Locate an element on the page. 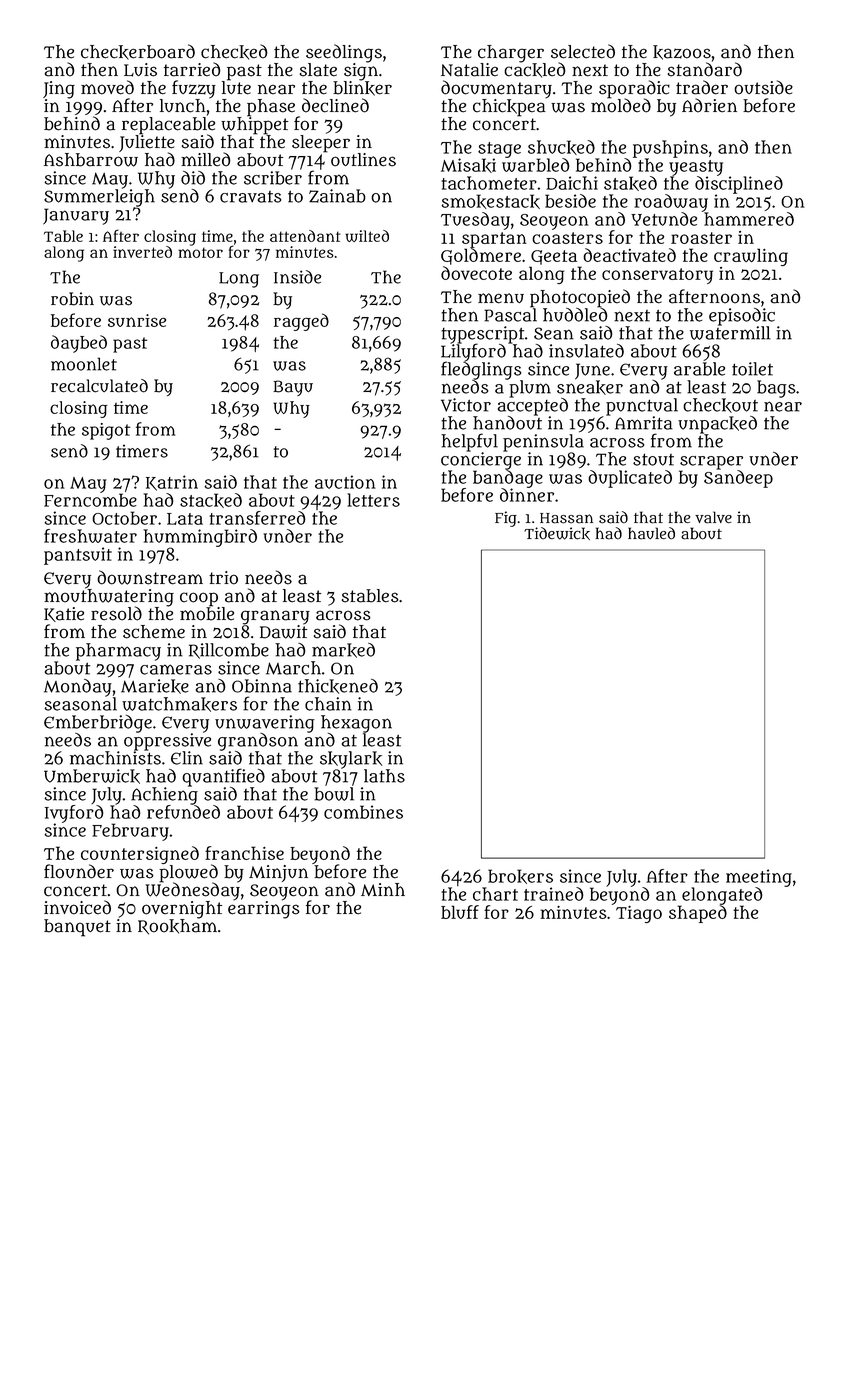 The image size is (849, 1400). Katie is located at coordinates (64, 614).
